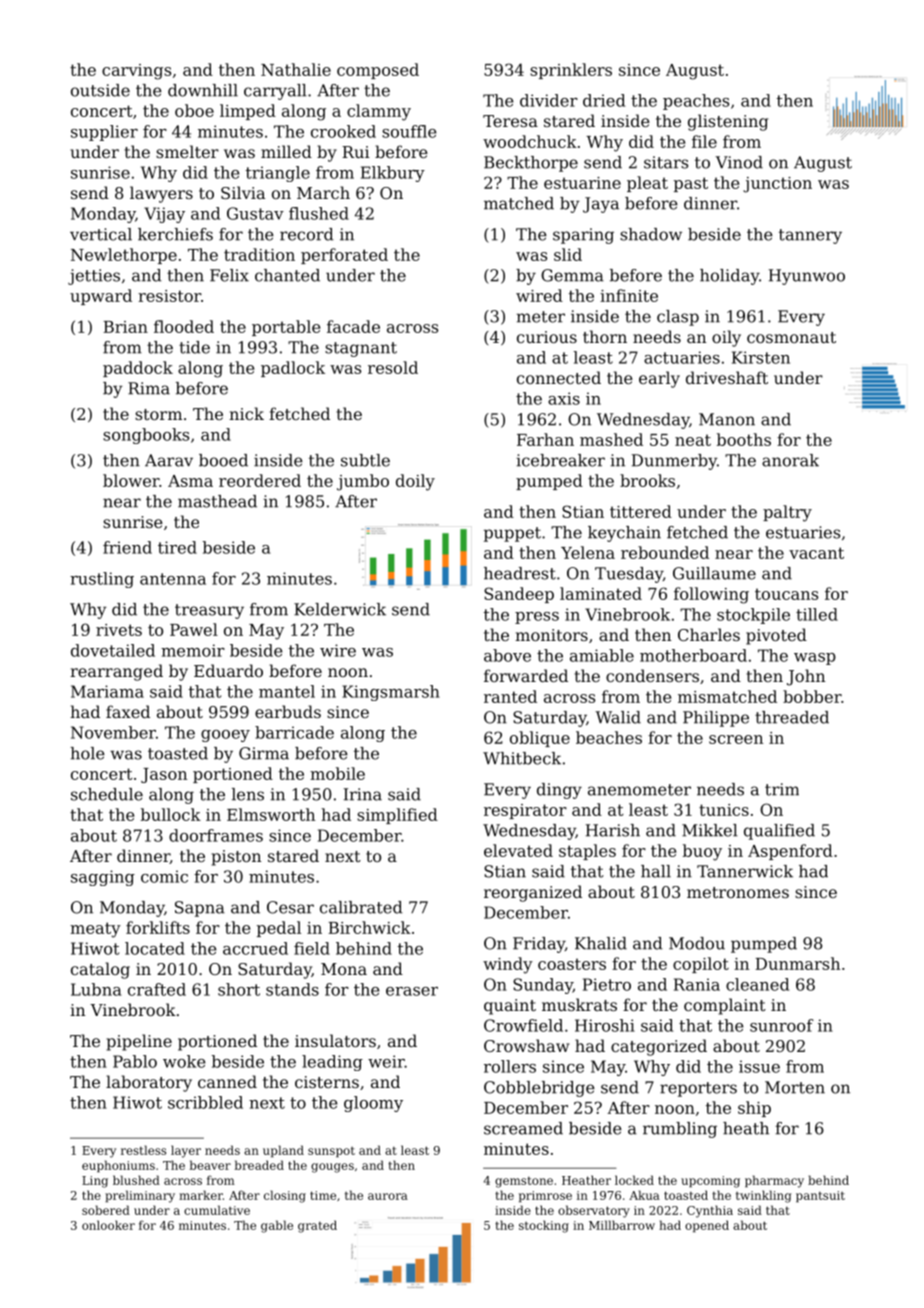  Describe the element at coordinates (278, 174) in the image. I see `triangle` at that location.
